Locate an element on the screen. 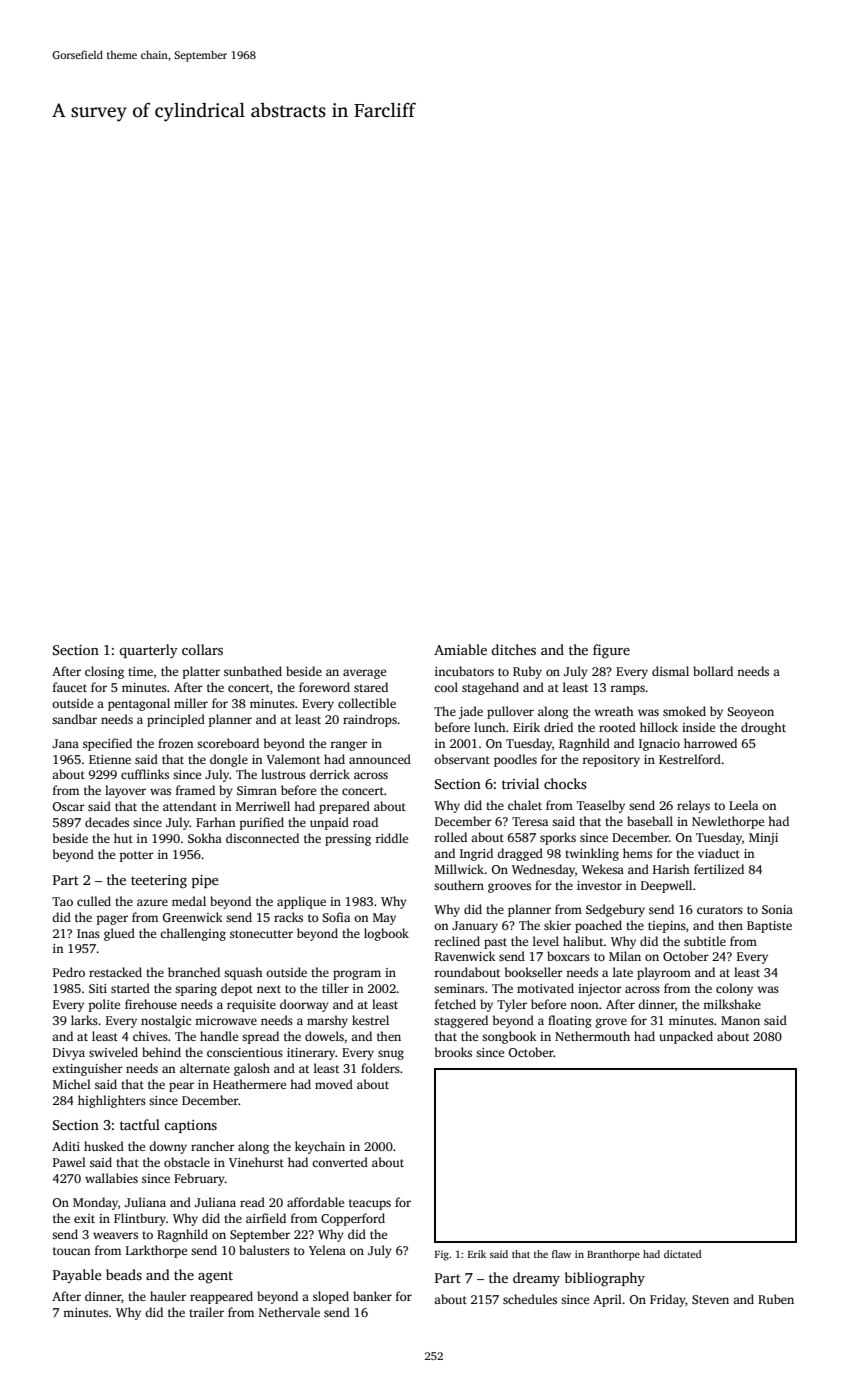 Image resolution: width=849 pixels, height=1400 pixels. captions is located at coordinates (190, 1126).
